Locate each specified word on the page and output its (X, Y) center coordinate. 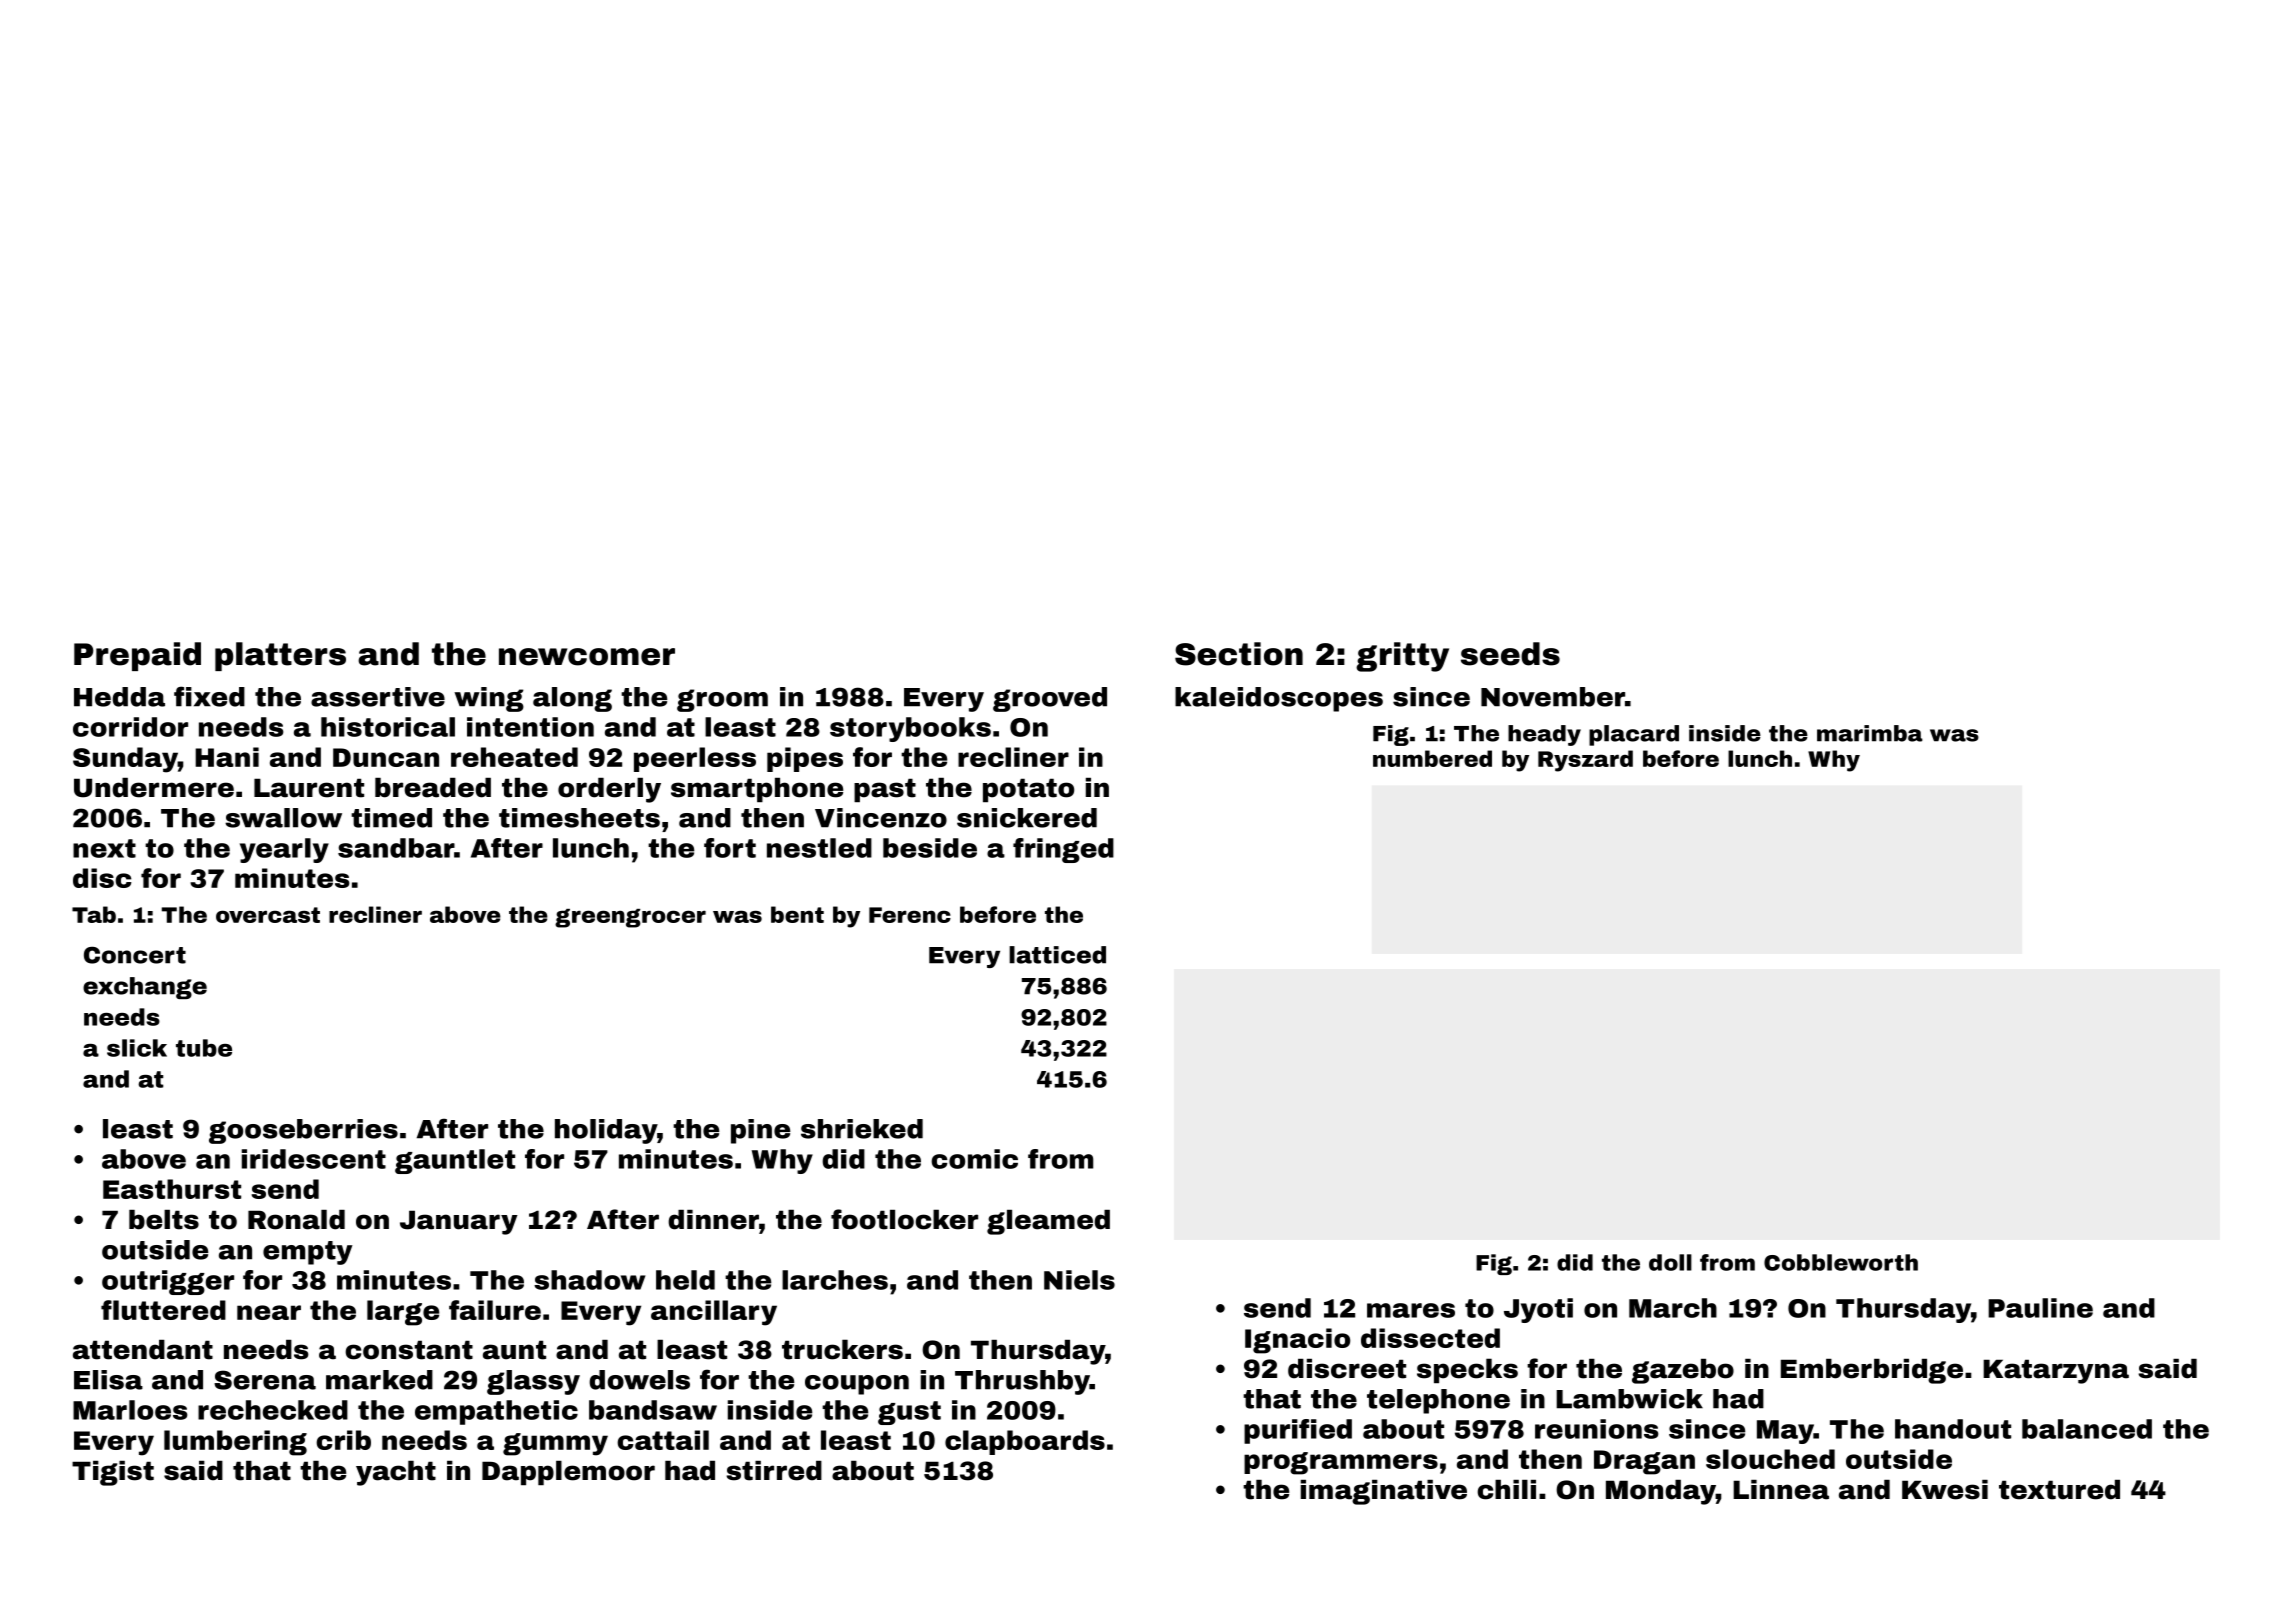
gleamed (1048, 1222)
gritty (1402, 657)
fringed (1063, 850)
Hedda (119, 697)
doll (1670, 1262)
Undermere (154, 788)
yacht (396, 1473)
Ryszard (1585, 761)
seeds (1510, 654)
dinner (713, 1220)
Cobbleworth (1841, 1262)
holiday (606, 1131)
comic (974, 1159)
